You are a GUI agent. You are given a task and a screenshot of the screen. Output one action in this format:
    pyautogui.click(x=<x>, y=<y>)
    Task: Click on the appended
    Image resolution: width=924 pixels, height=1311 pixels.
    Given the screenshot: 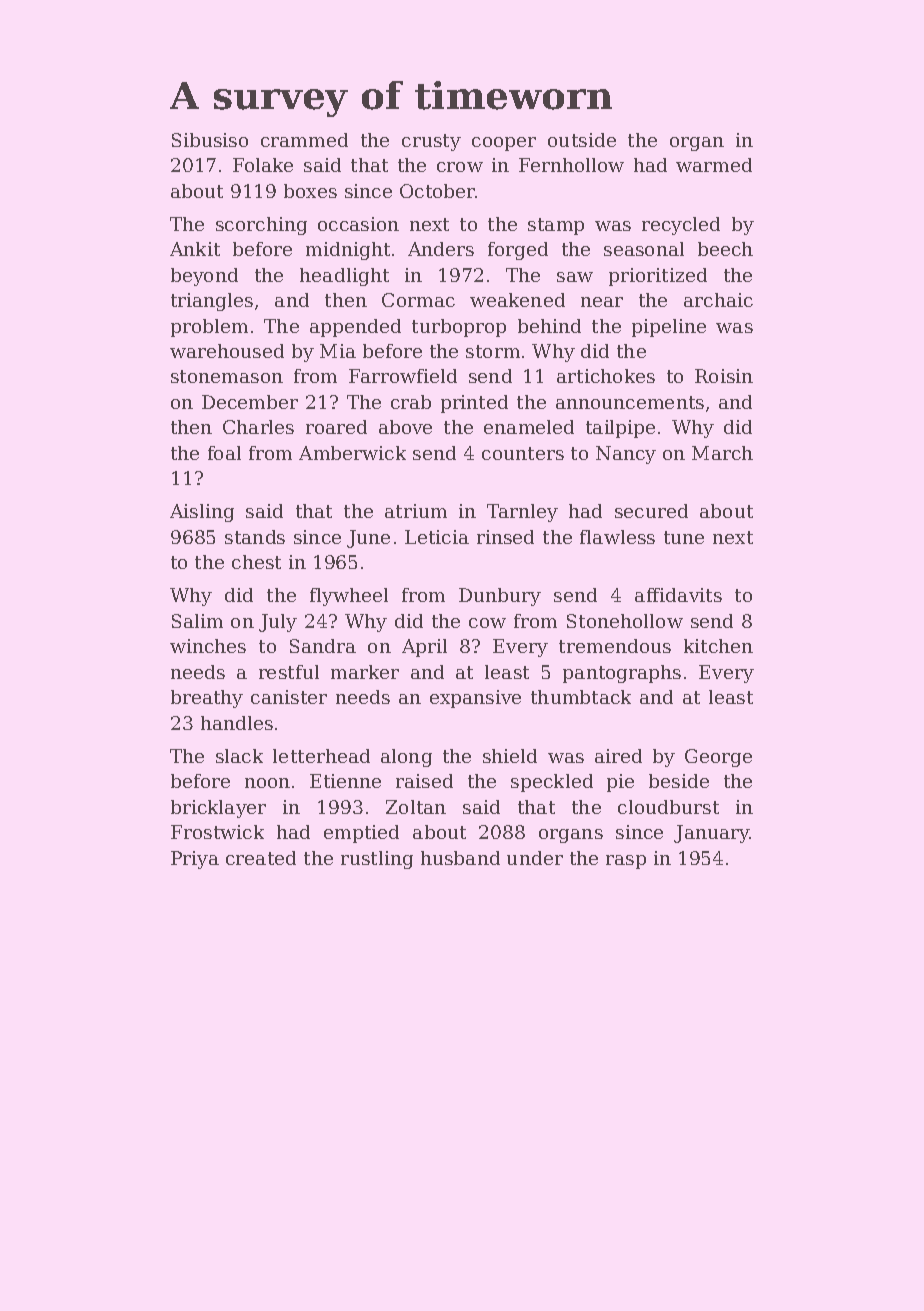 What is the action you would take?
    pyautogui.click(x=355, y=328)
